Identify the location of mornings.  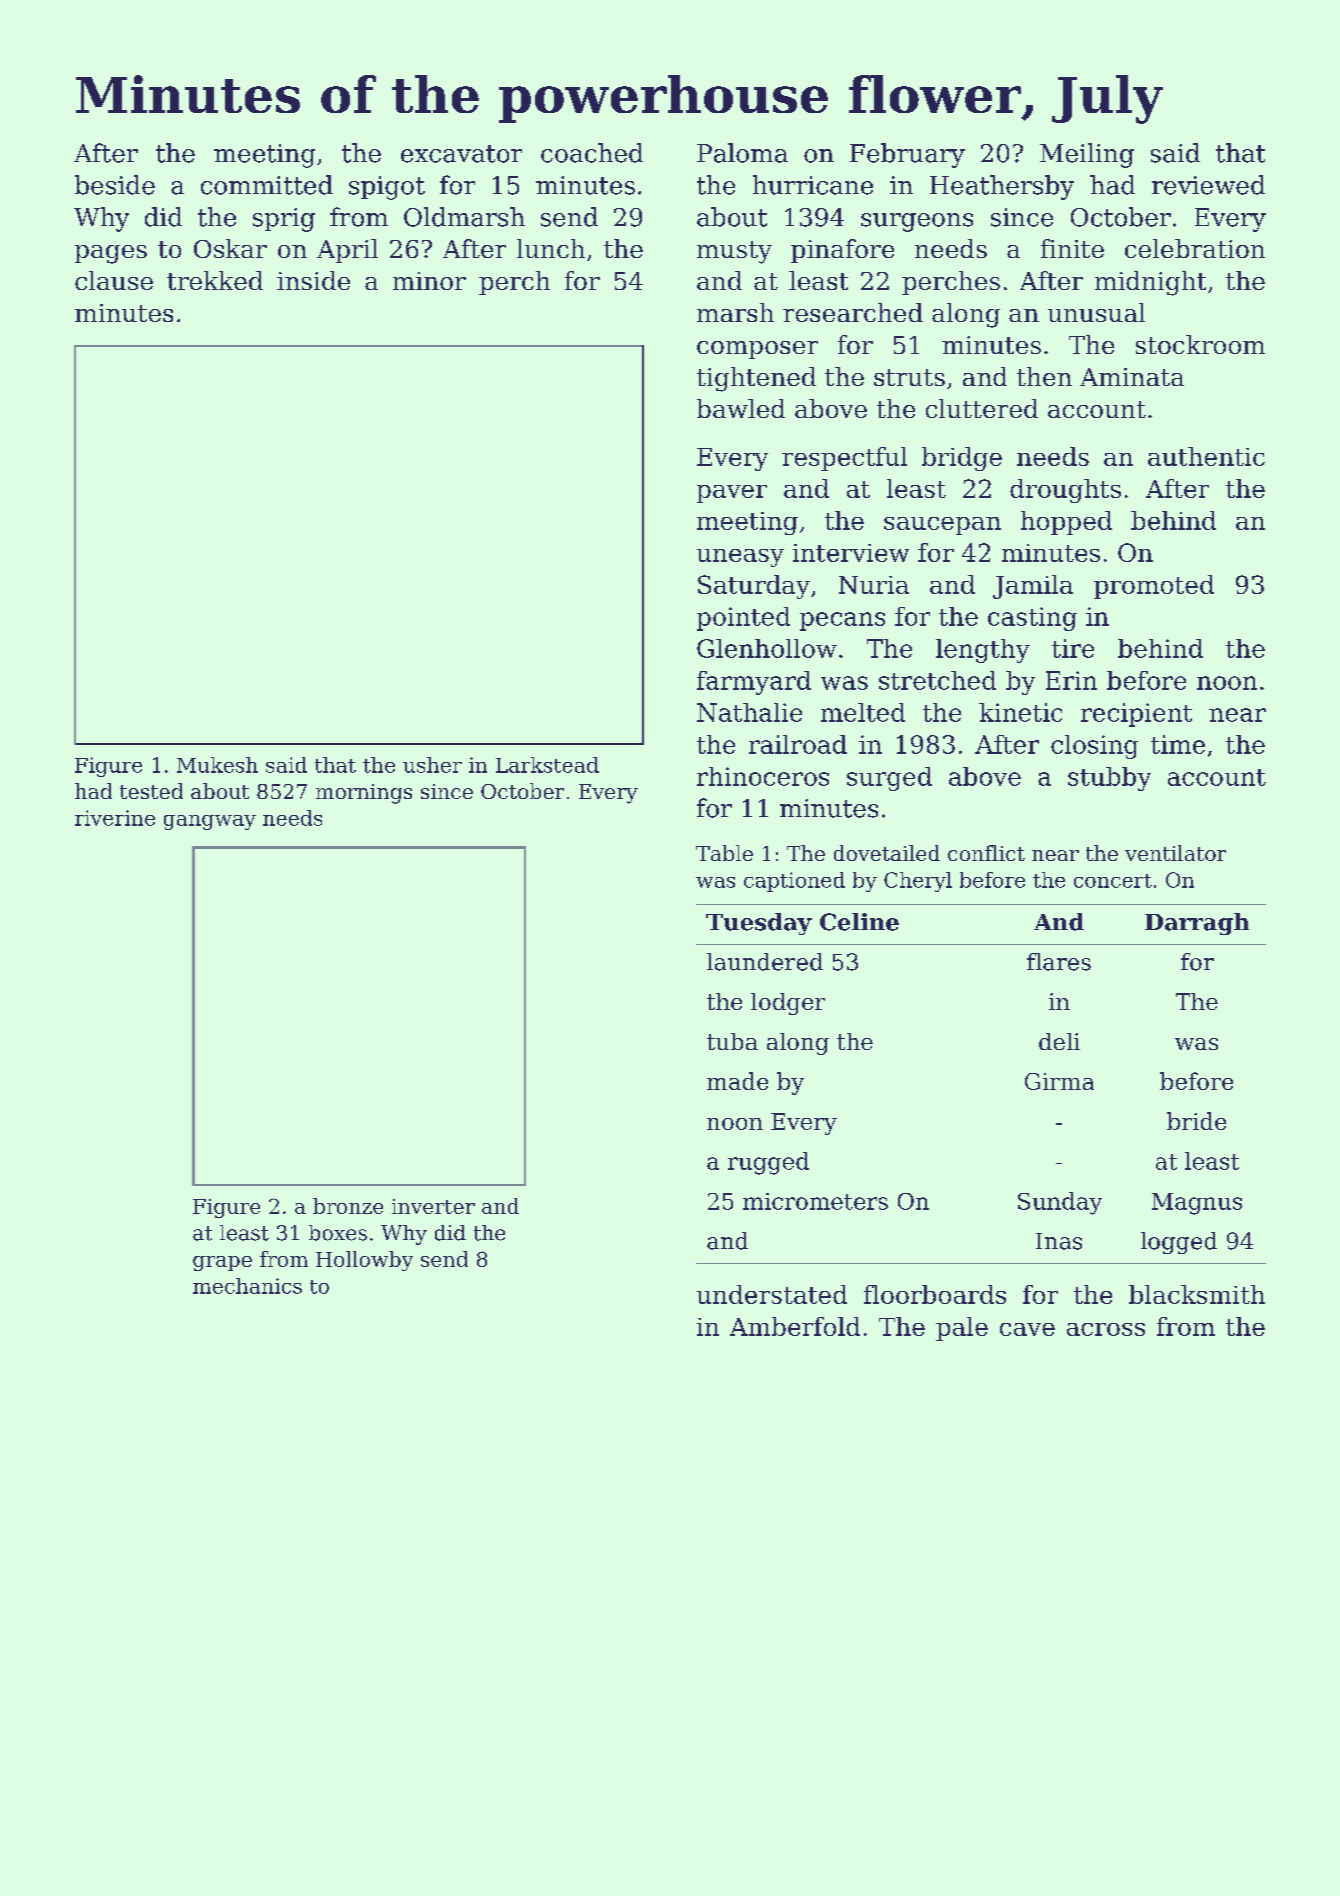
(364, 794).
